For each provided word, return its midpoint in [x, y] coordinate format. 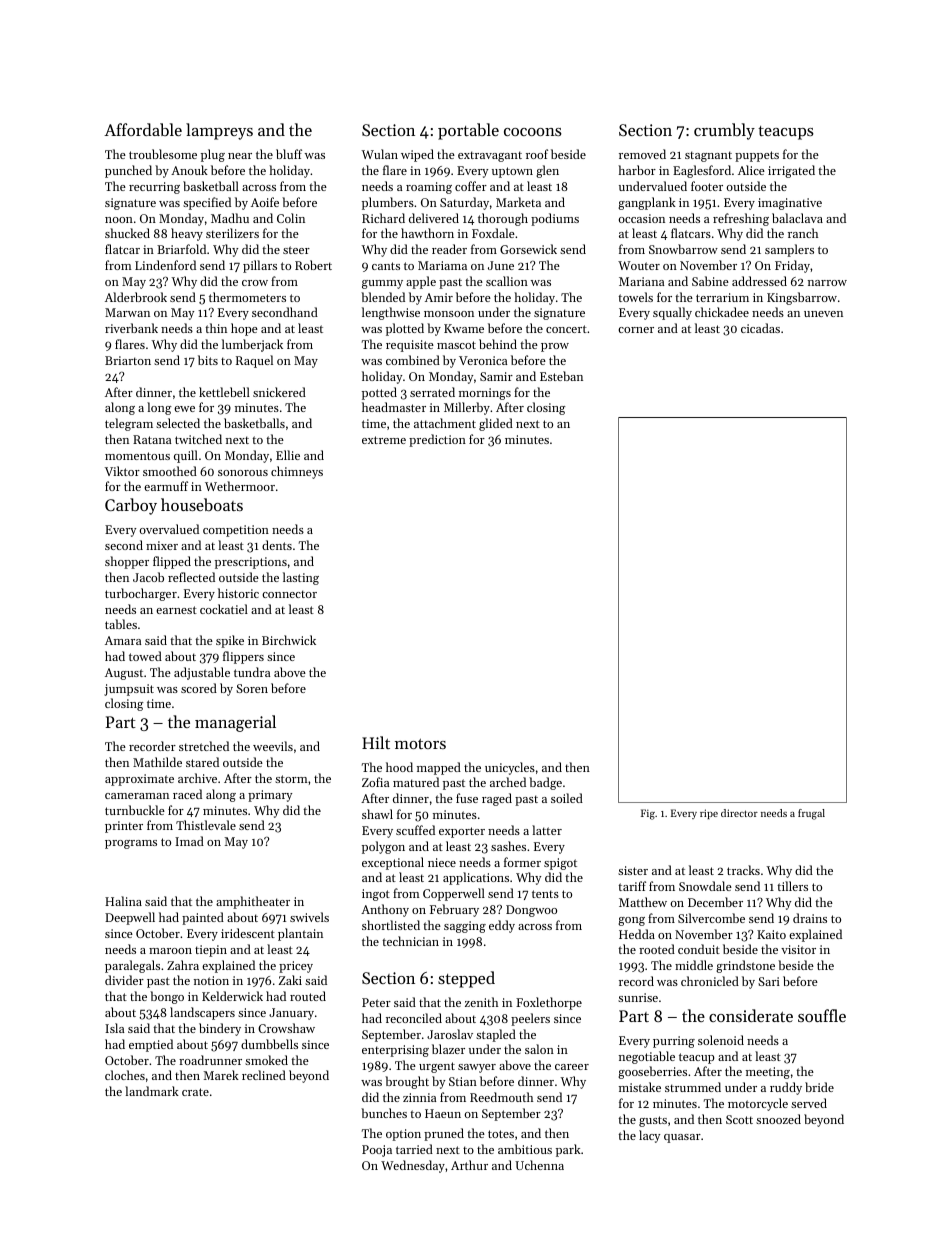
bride [819, 1087]
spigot [560, 864]
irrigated [791, 171]
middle [694, 965]
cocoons [533, 132]
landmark [152, 1091]
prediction [437, 440]
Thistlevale [206, 825]
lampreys [219, 131]
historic [238, 593]
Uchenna [539, 1165]
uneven [823, 314]
